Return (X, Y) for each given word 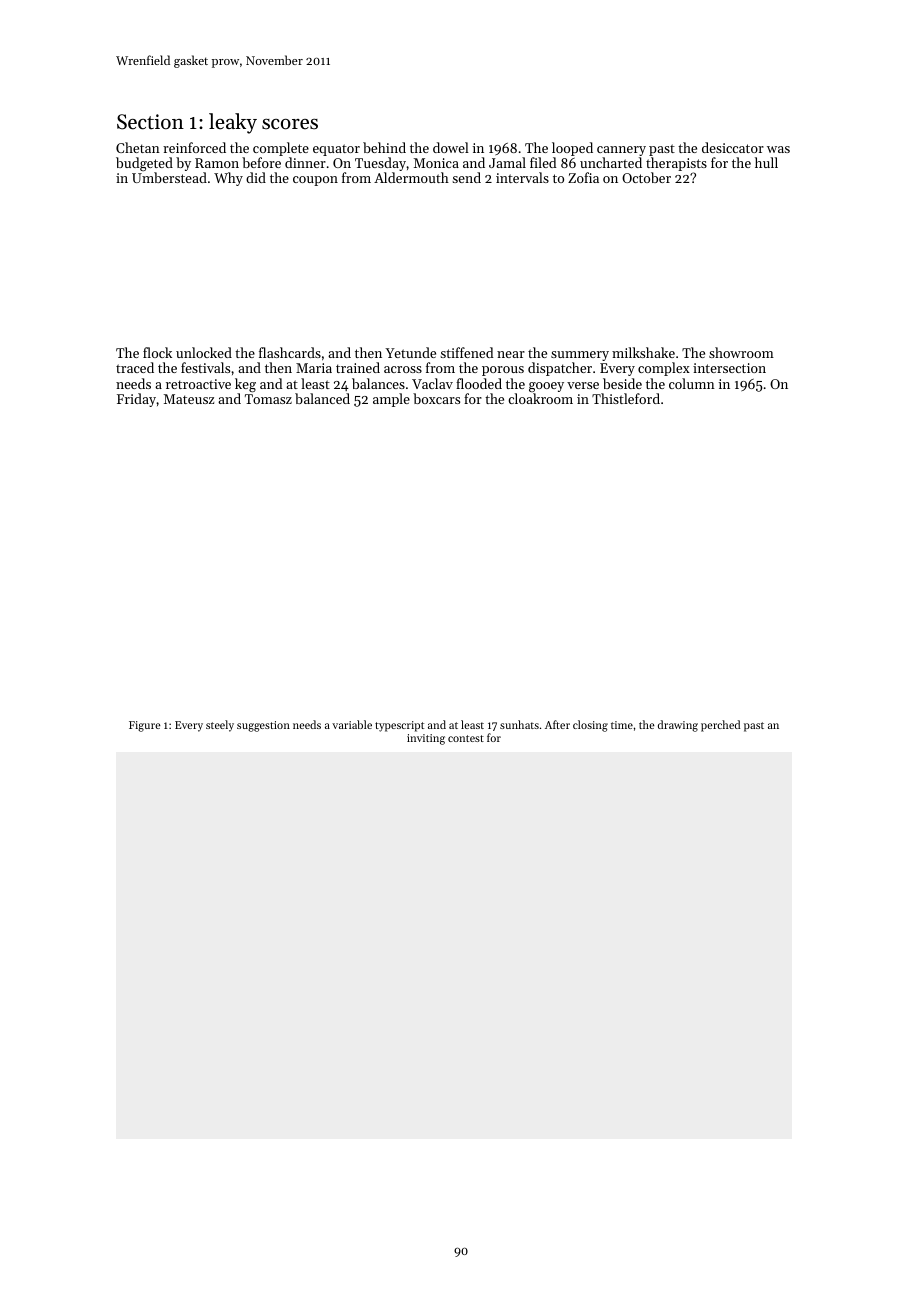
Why (228, 179)
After (557, 724)
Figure (145, 726)
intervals (522, 177)
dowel (451, 147)
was (778, 149)
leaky (233, 123)
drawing (678, 726)
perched (720, 726)
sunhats (519, 724)
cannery (621, 151)
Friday (137, 400)
